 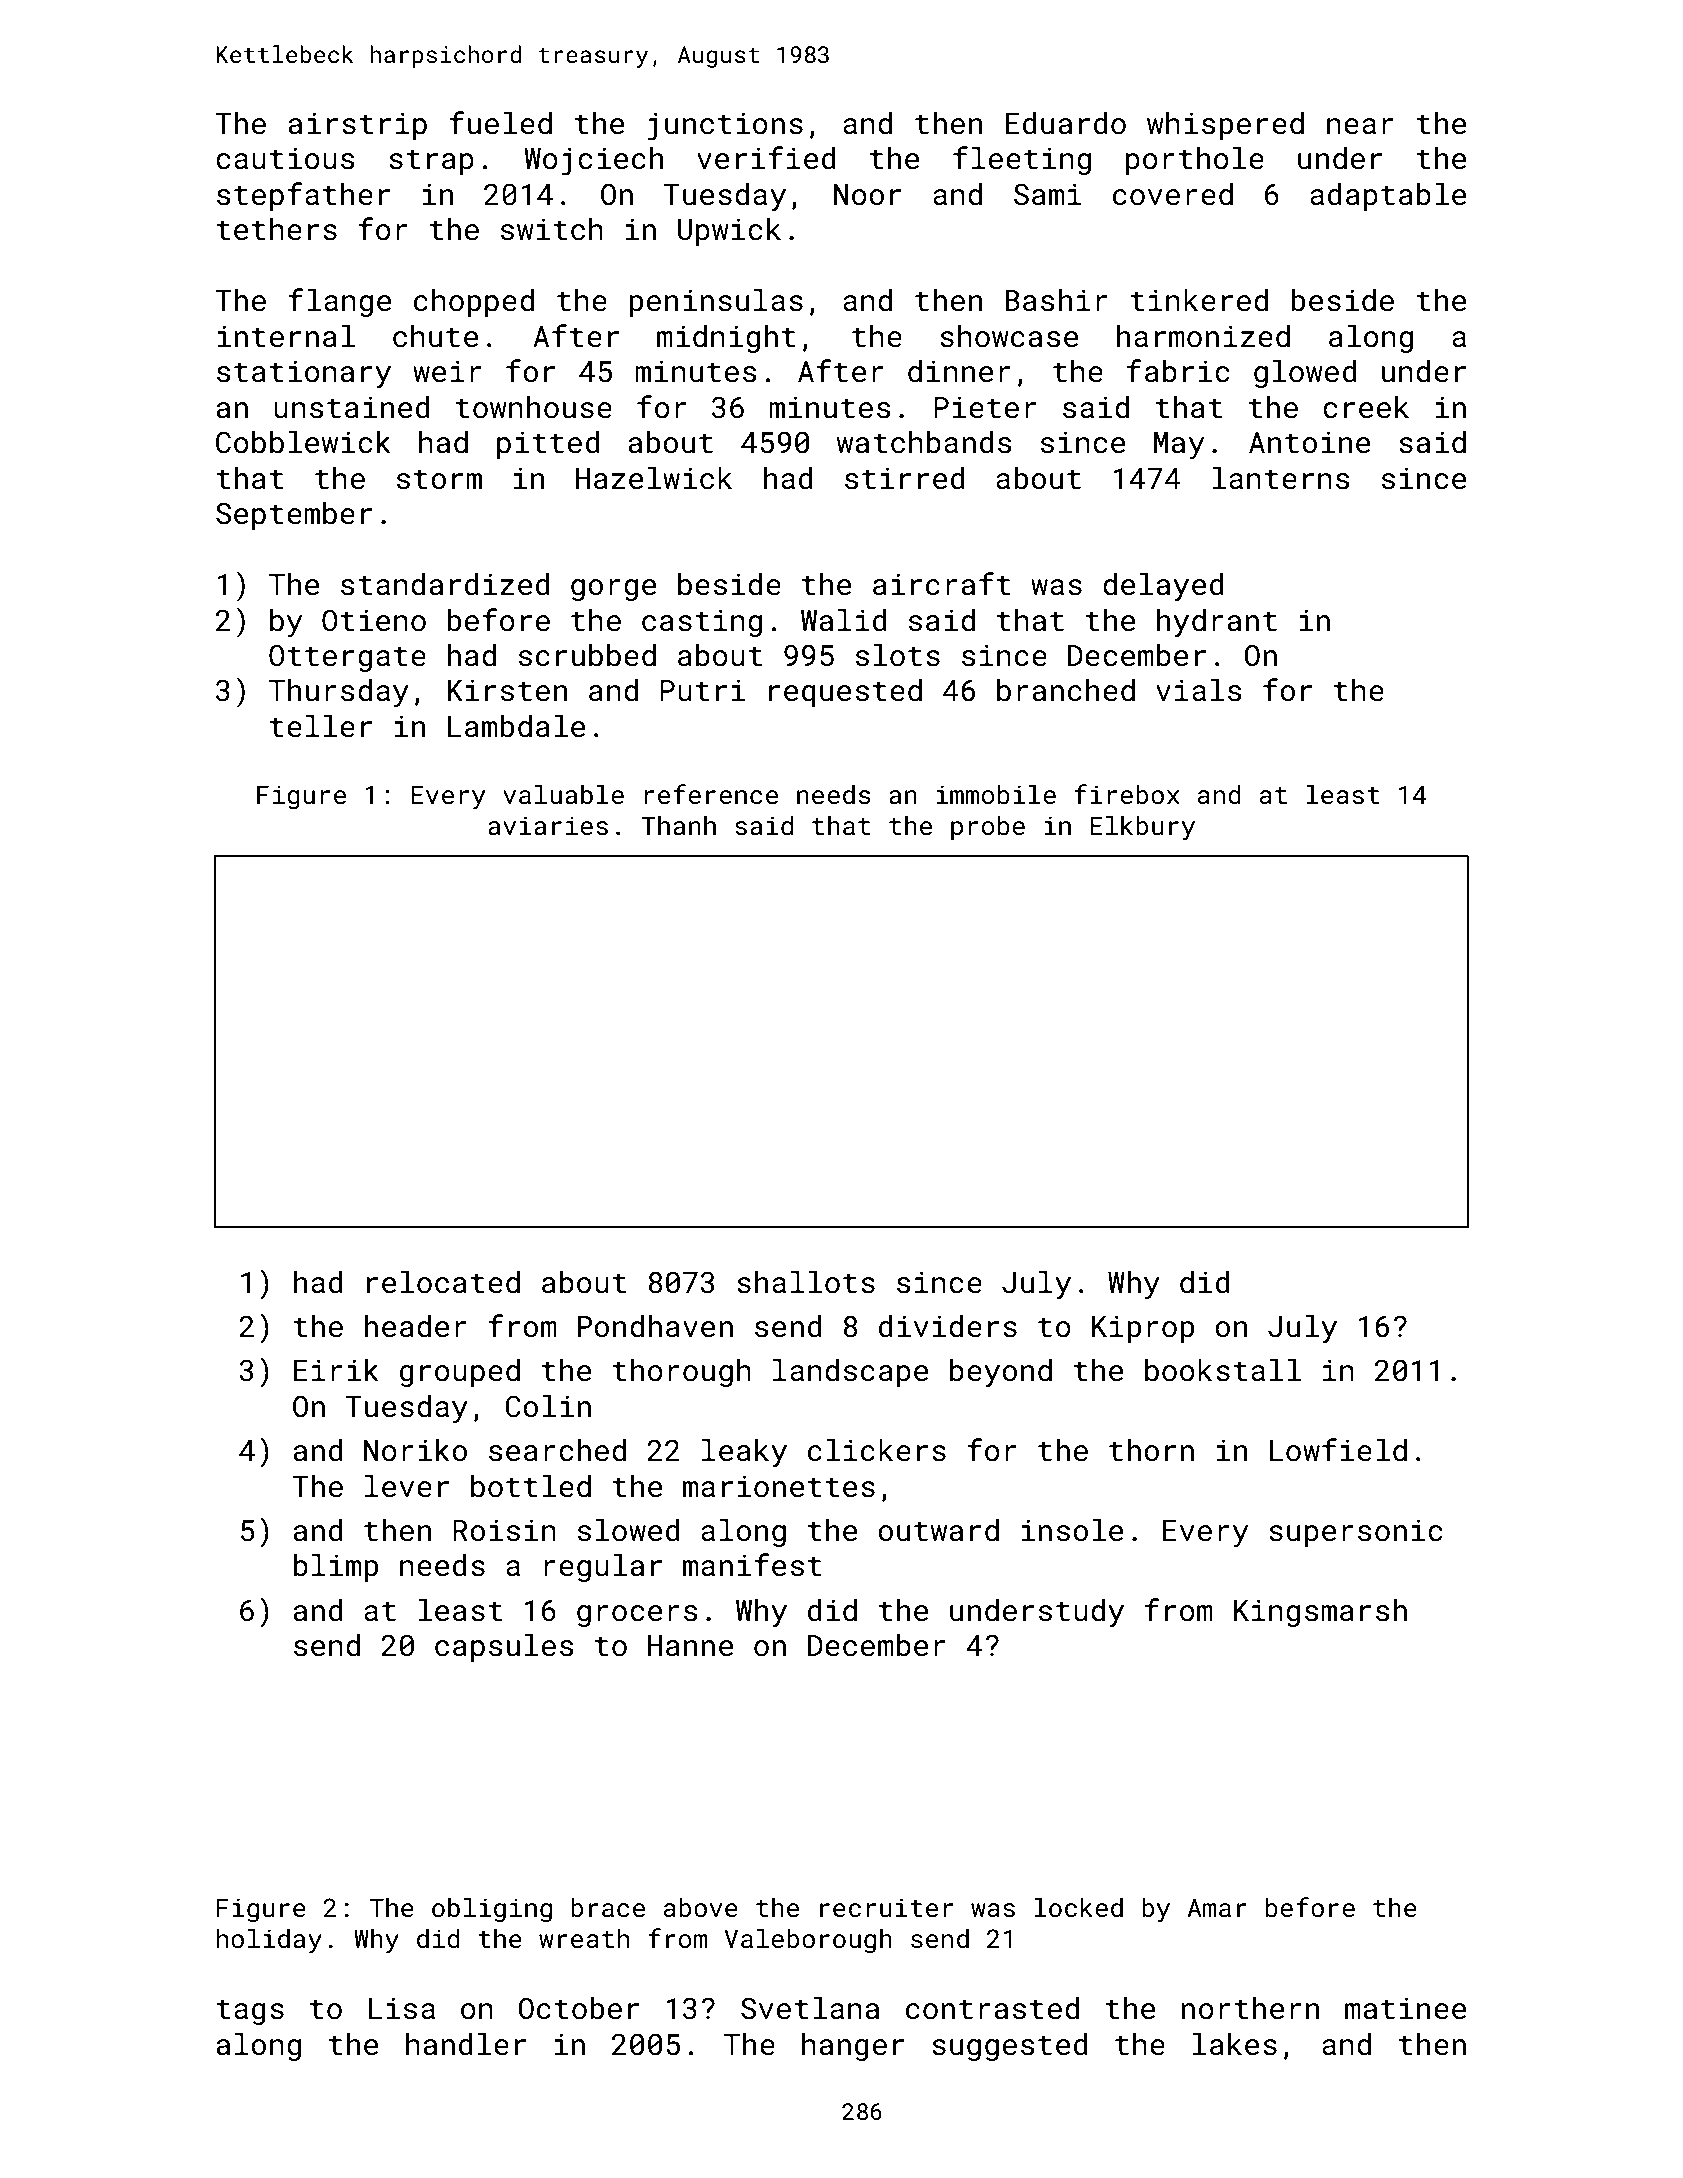 What do you see at coordinates (466, 2044) in the document?
I see `handler` at bounding box center [466, 2044].
